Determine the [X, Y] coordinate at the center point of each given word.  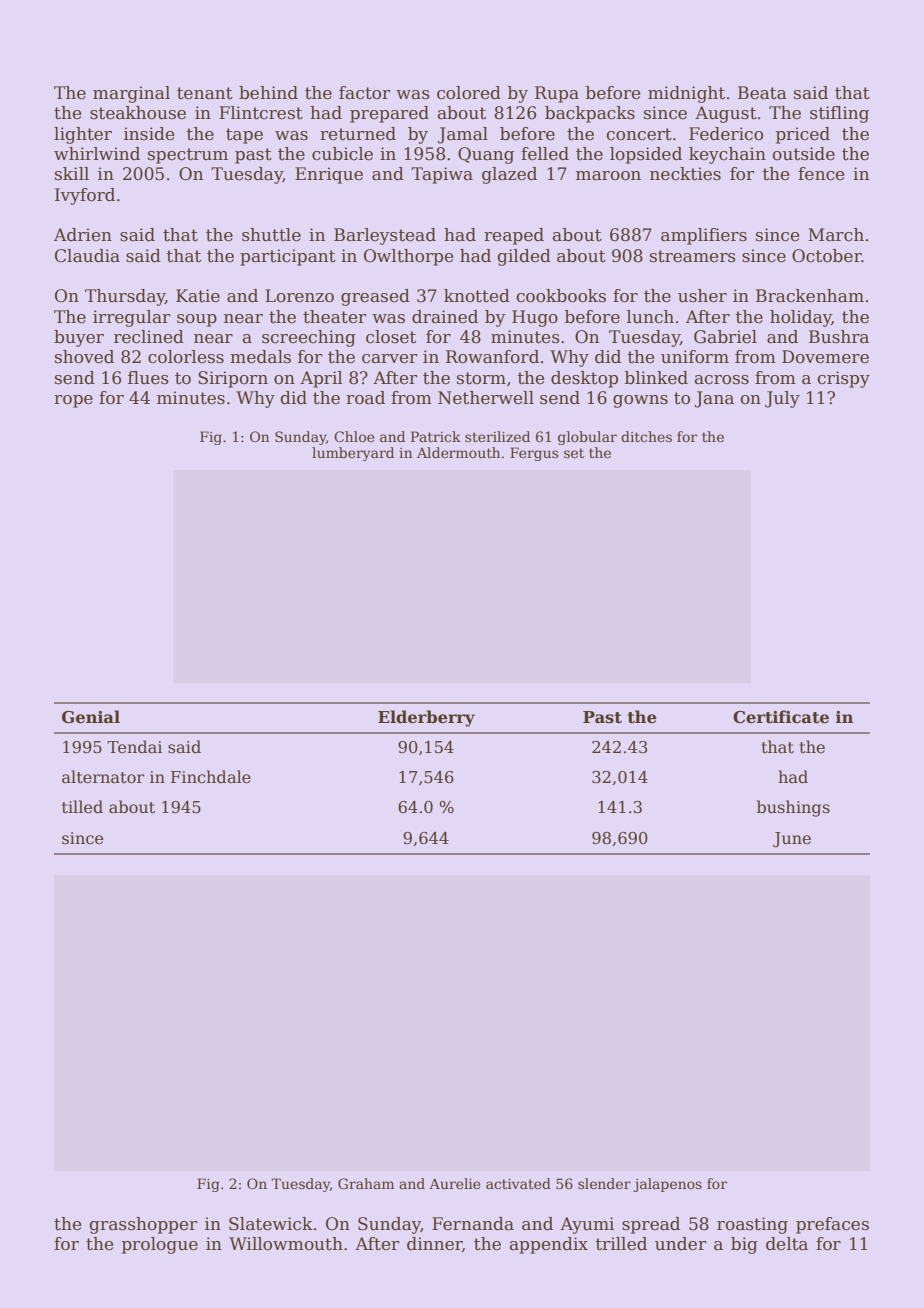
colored [469, 93]
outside [804, 154]
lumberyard [353, 454]
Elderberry [426, 718]
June [792, 840]
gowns [640, 401]
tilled [82, 807]
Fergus [534, 454]
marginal [131, 94]
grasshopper [144, 1225]
